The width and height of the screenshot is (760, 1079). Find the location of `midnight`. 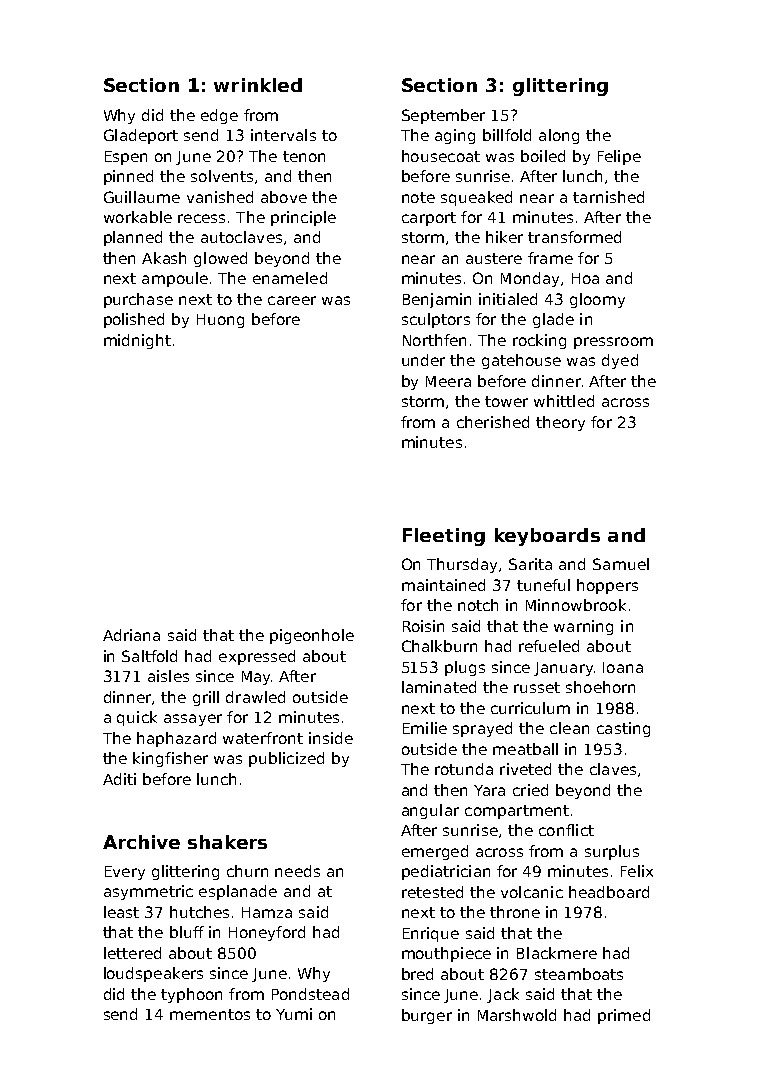

midnight is located at coordinates (137, 341).
